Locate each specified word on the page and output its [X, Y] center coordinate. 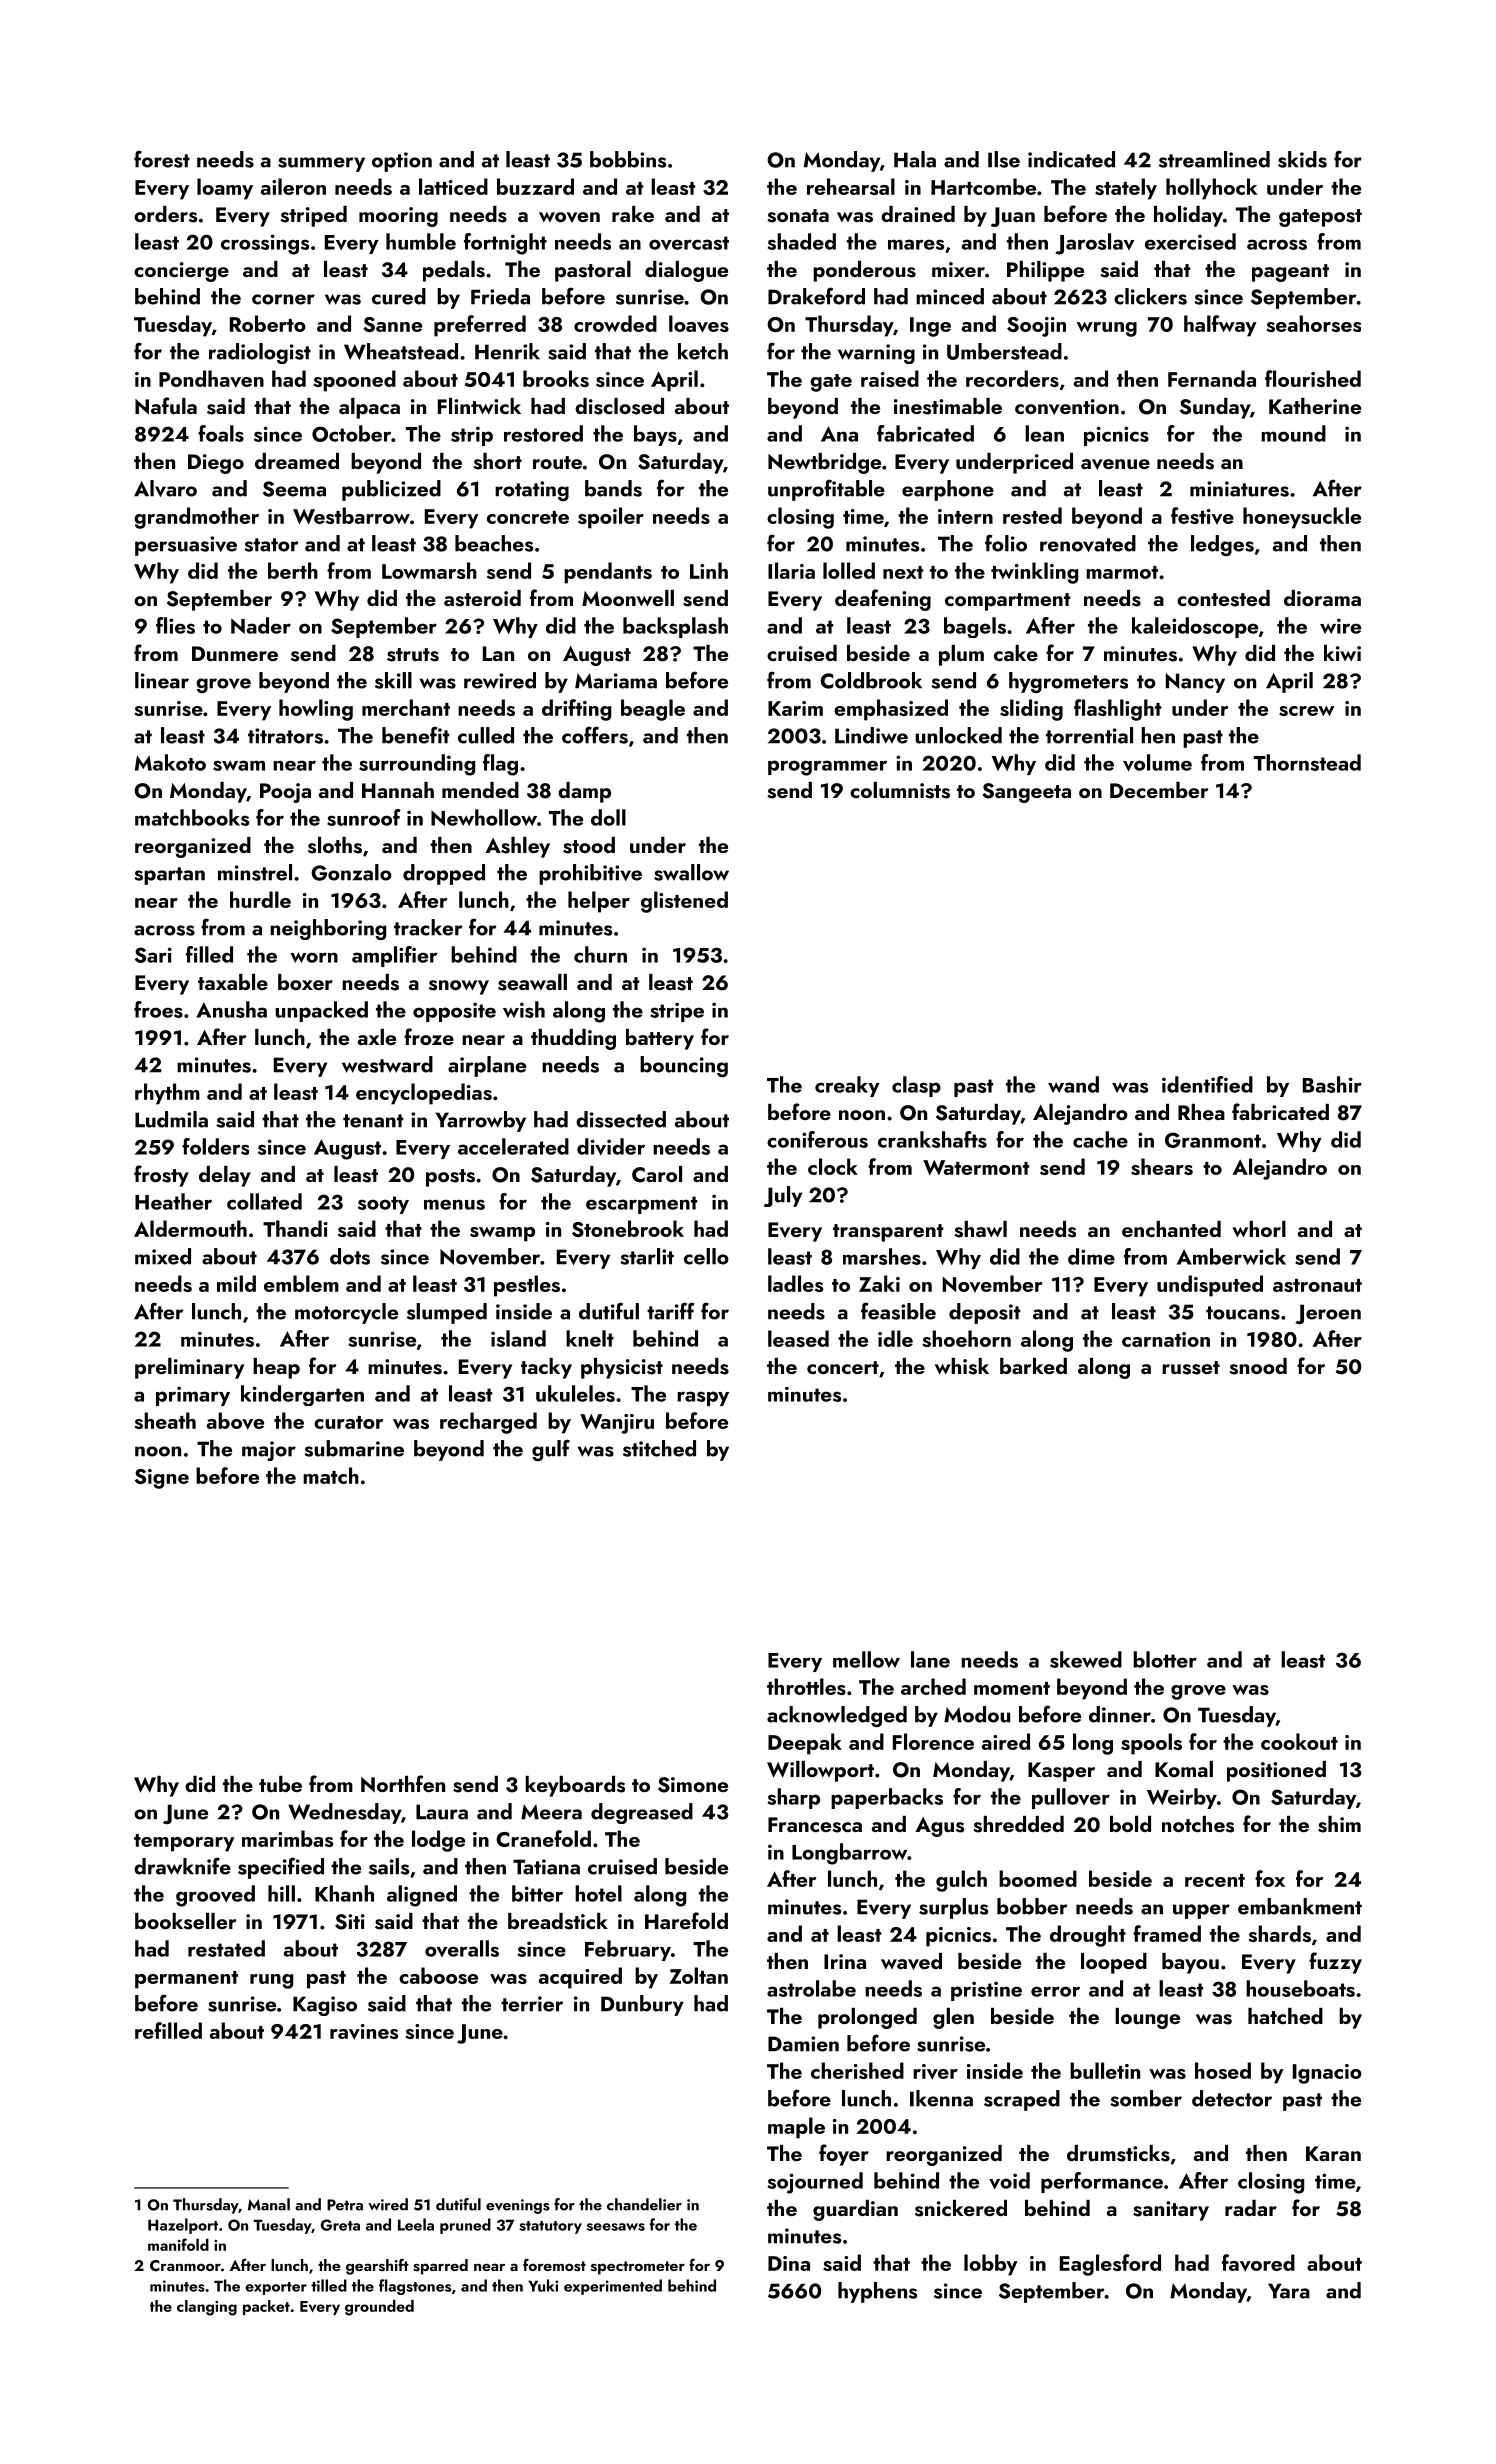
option [402, 162]
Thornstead [1307, 762]
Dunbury [642, 2005]
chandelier [644, 2204]
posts [450, 1178]
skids [1302, 159]
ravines [364, 2032]
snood [1258, 1366]
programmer [827, 768]
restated [226, 1948]
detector [1232, 2098]
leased [798, 1338]
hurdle [260, 899]
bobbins [628, 159]
